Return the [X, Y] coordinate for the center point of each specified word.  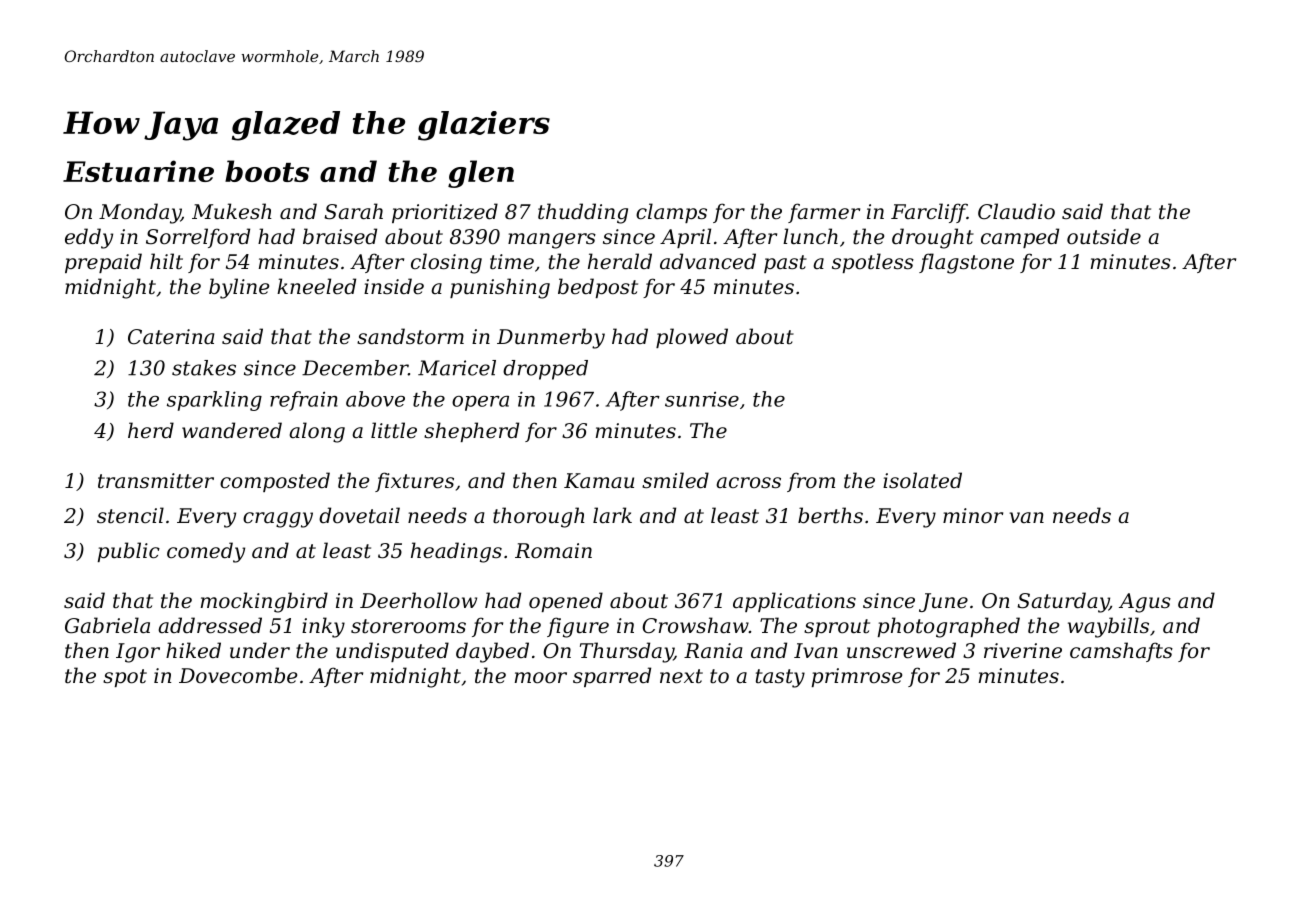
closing [446, 263]
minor [973, 516]
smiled [675, 480]
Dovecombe [238, 675]
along [317, 432]
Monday [140, 213]
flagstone [966, 263]
